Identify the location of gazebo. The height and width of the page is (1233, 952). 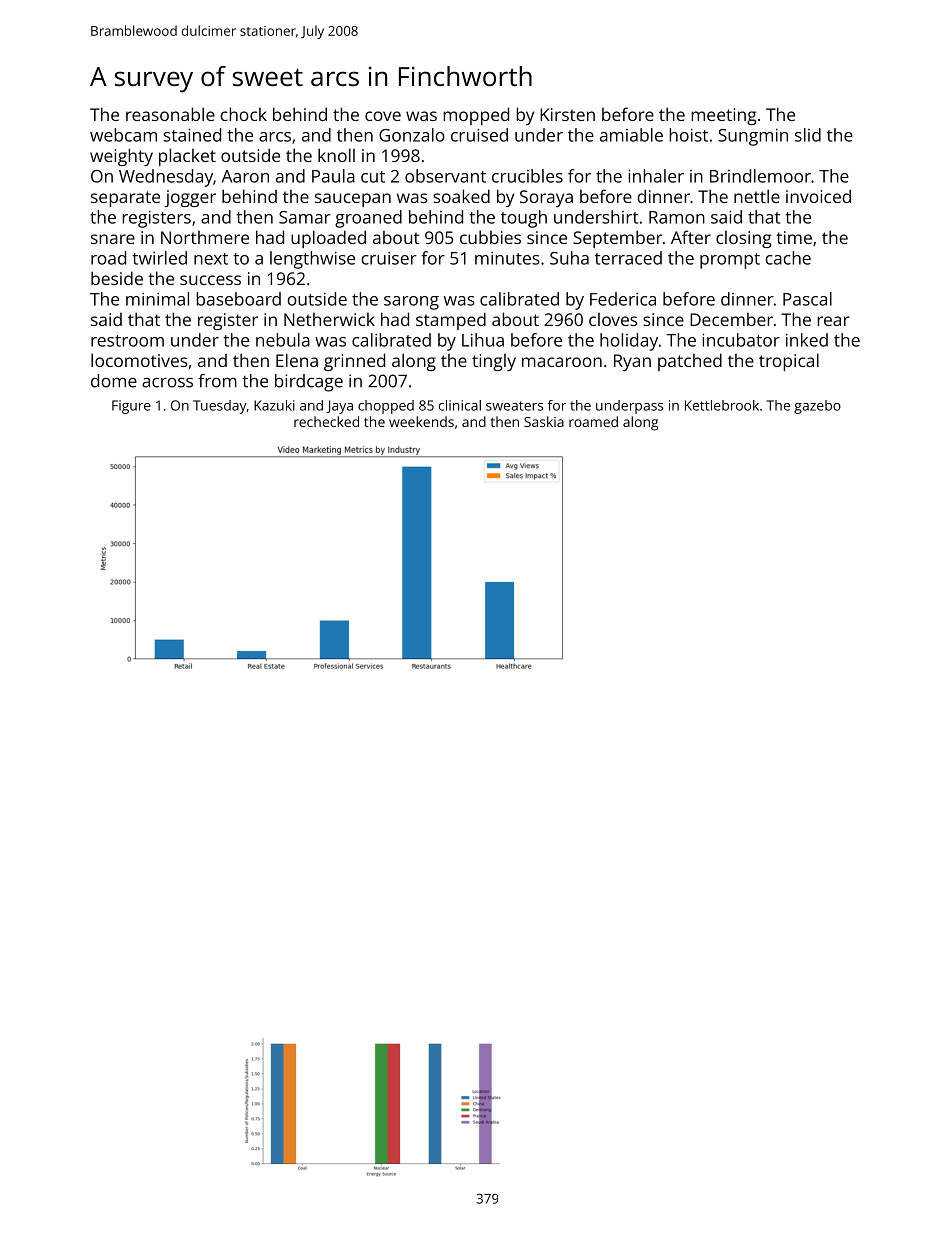
(817, 407).
